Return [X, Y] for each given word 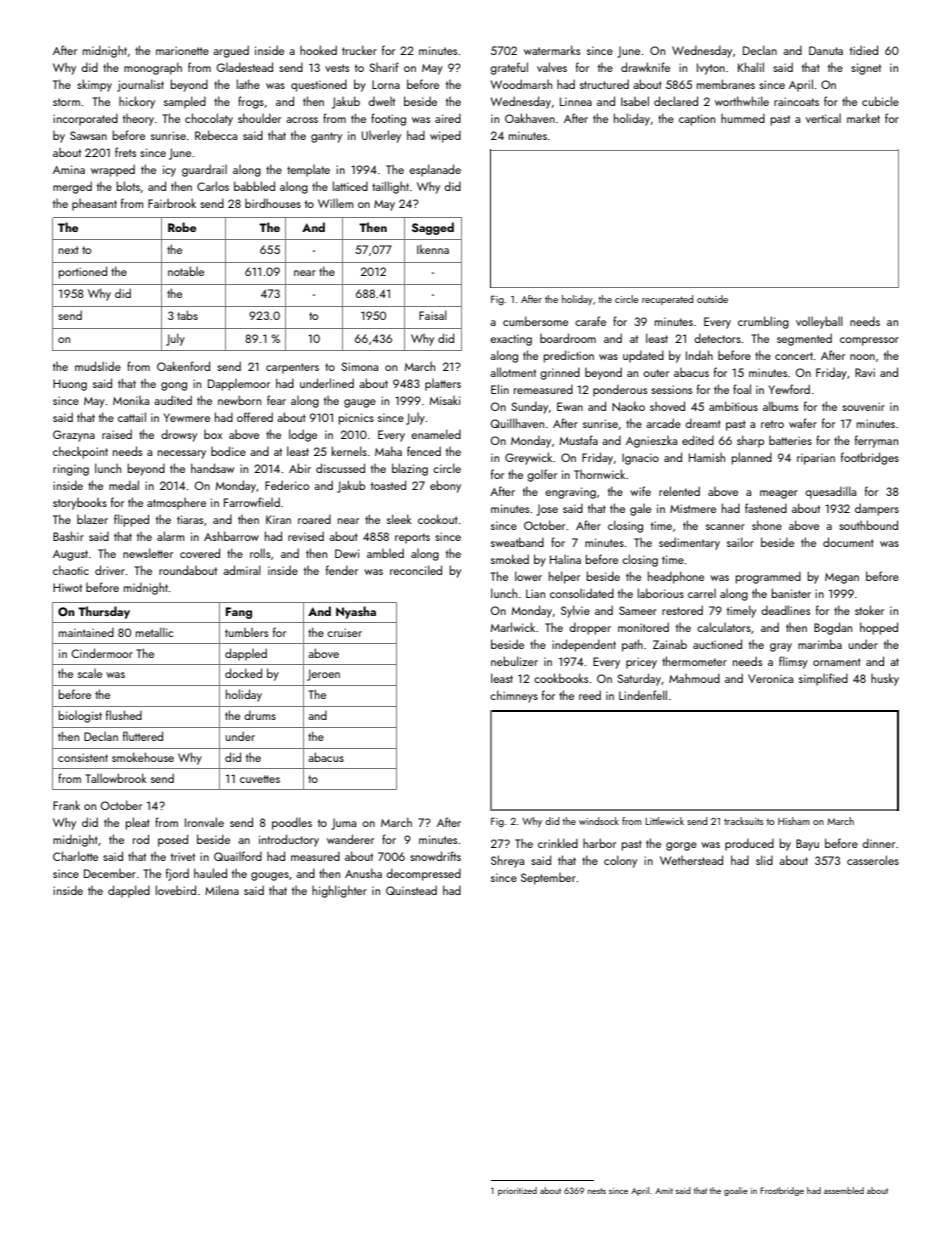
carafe [590, 321]
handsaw [213, 468]
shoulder [259, 118]
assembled [844, 1190]
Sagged [433, 228]
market [863, 118]
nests [597, 1191]
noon [862, 357]
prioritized [517, 1191]
